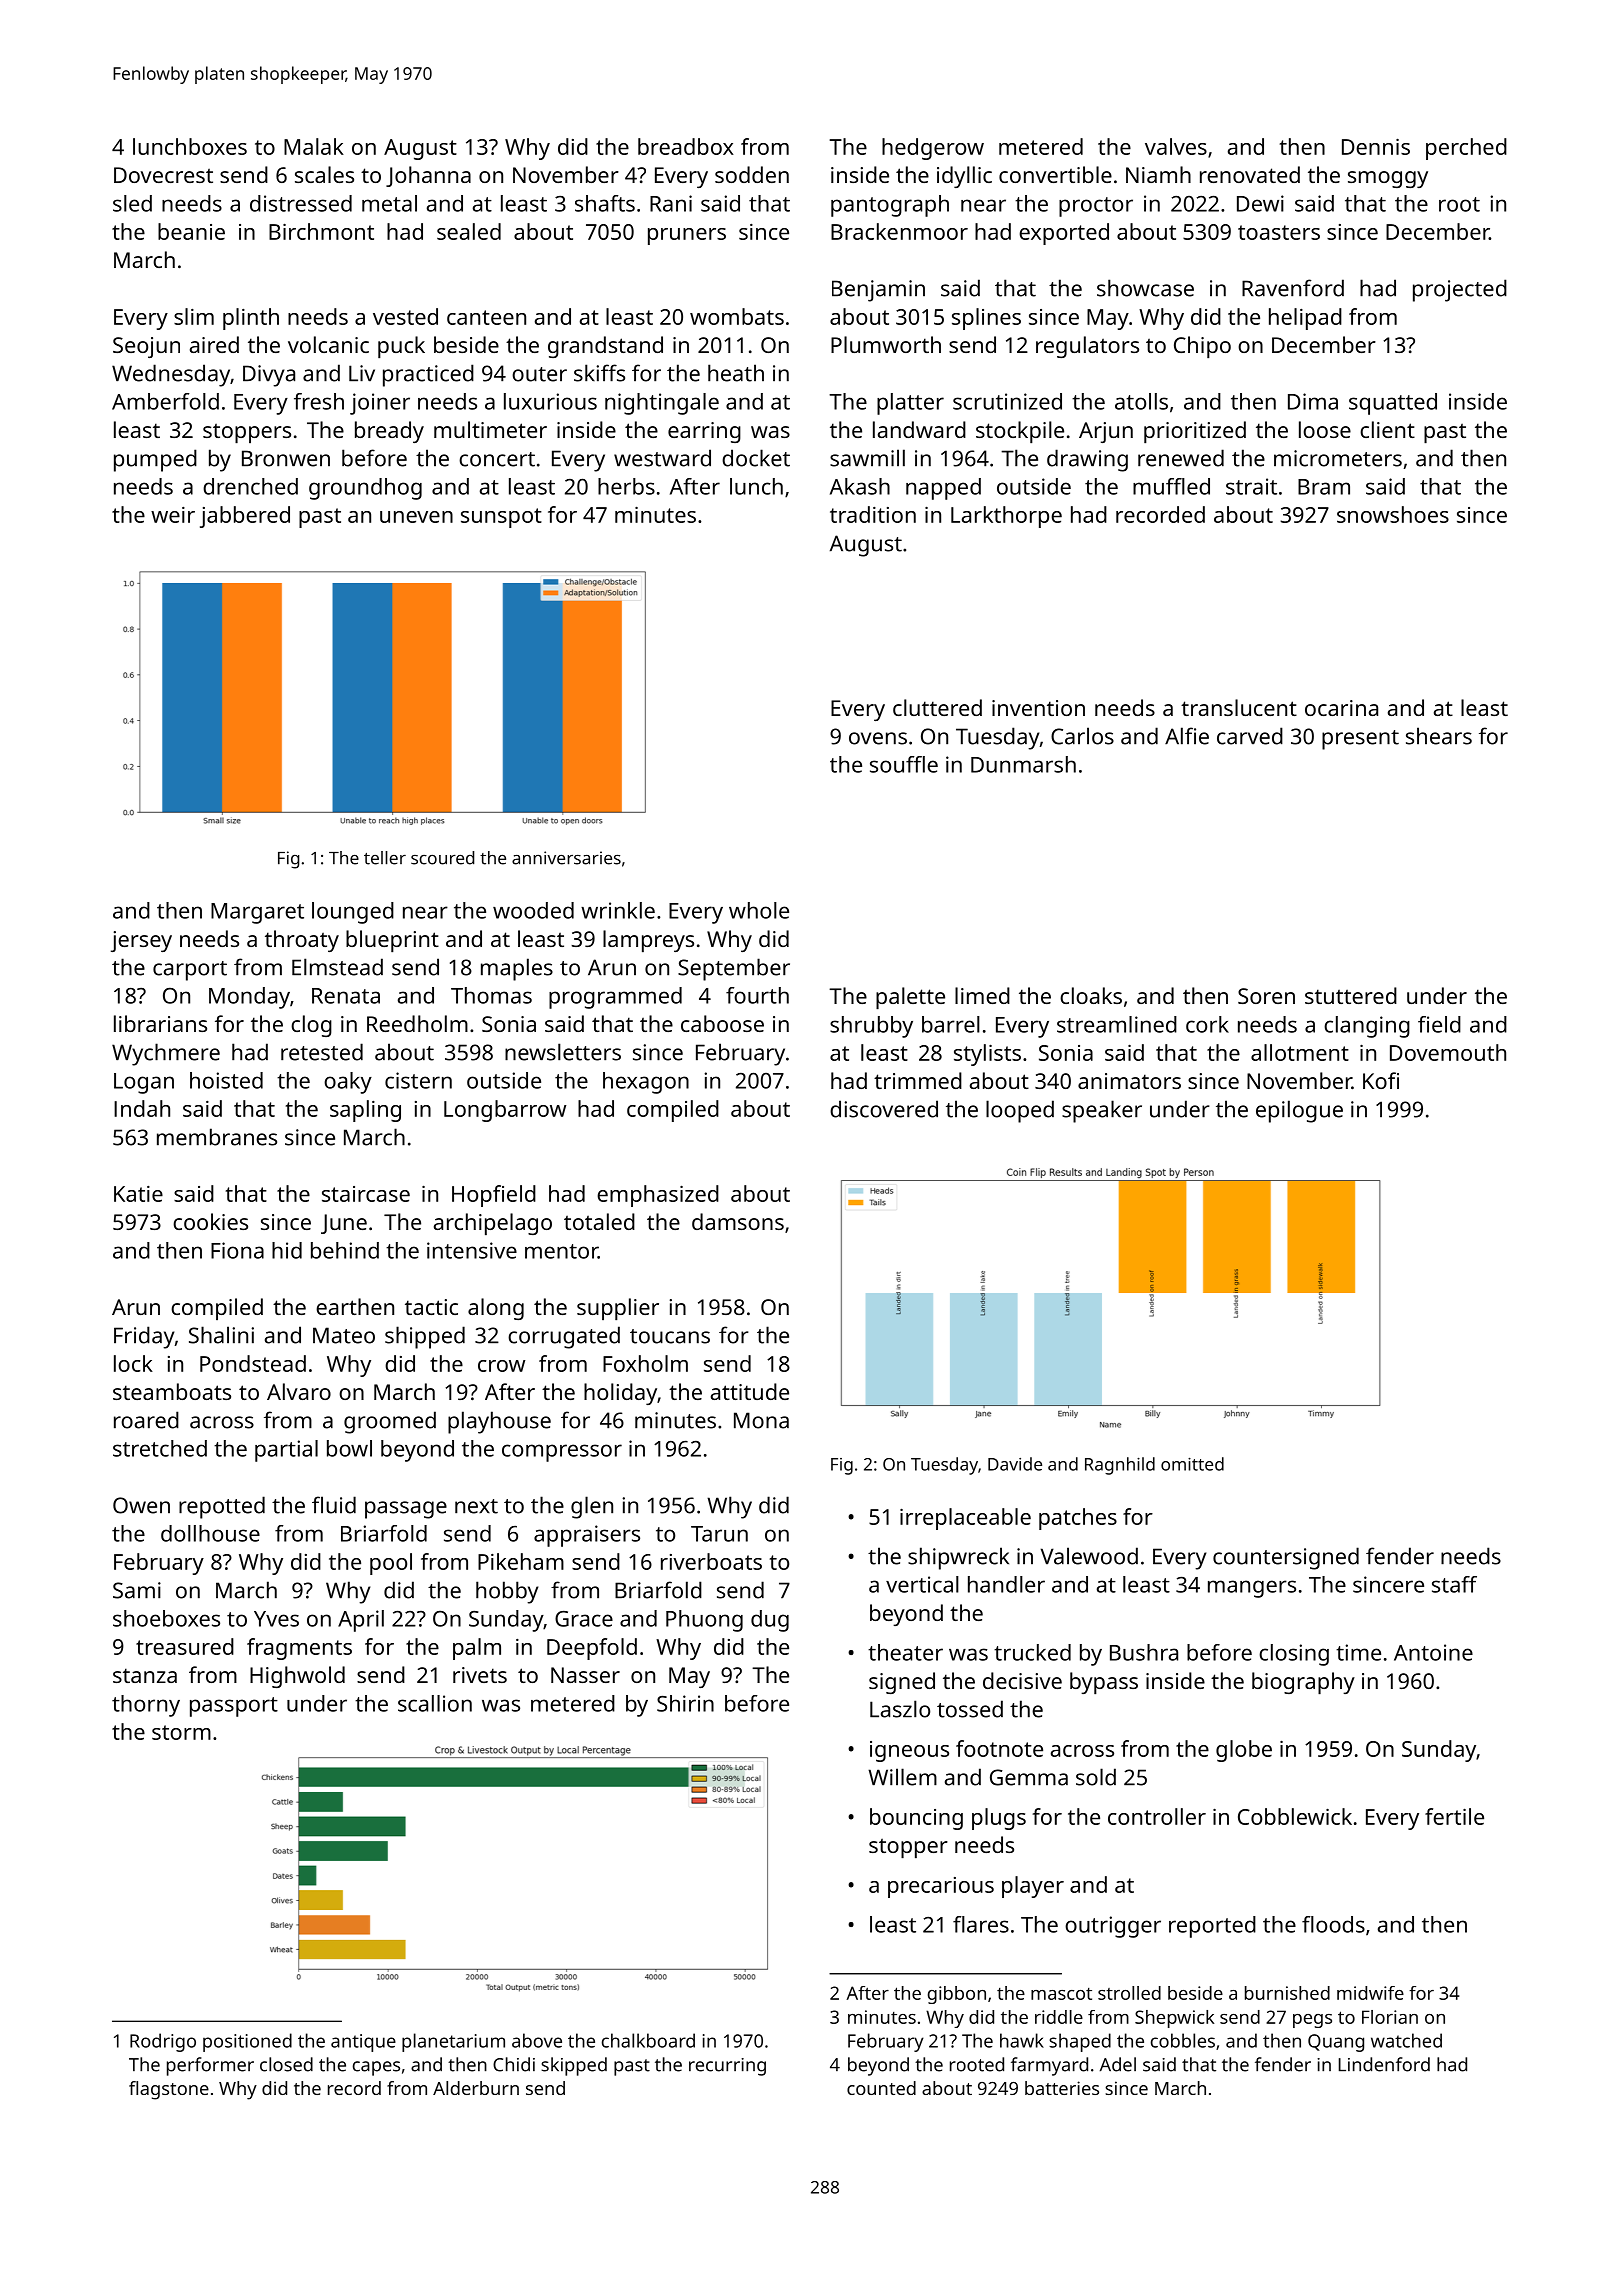 This screenshot has width=1620, height=2292. I want to click on toasters, so click(1279, 232).
